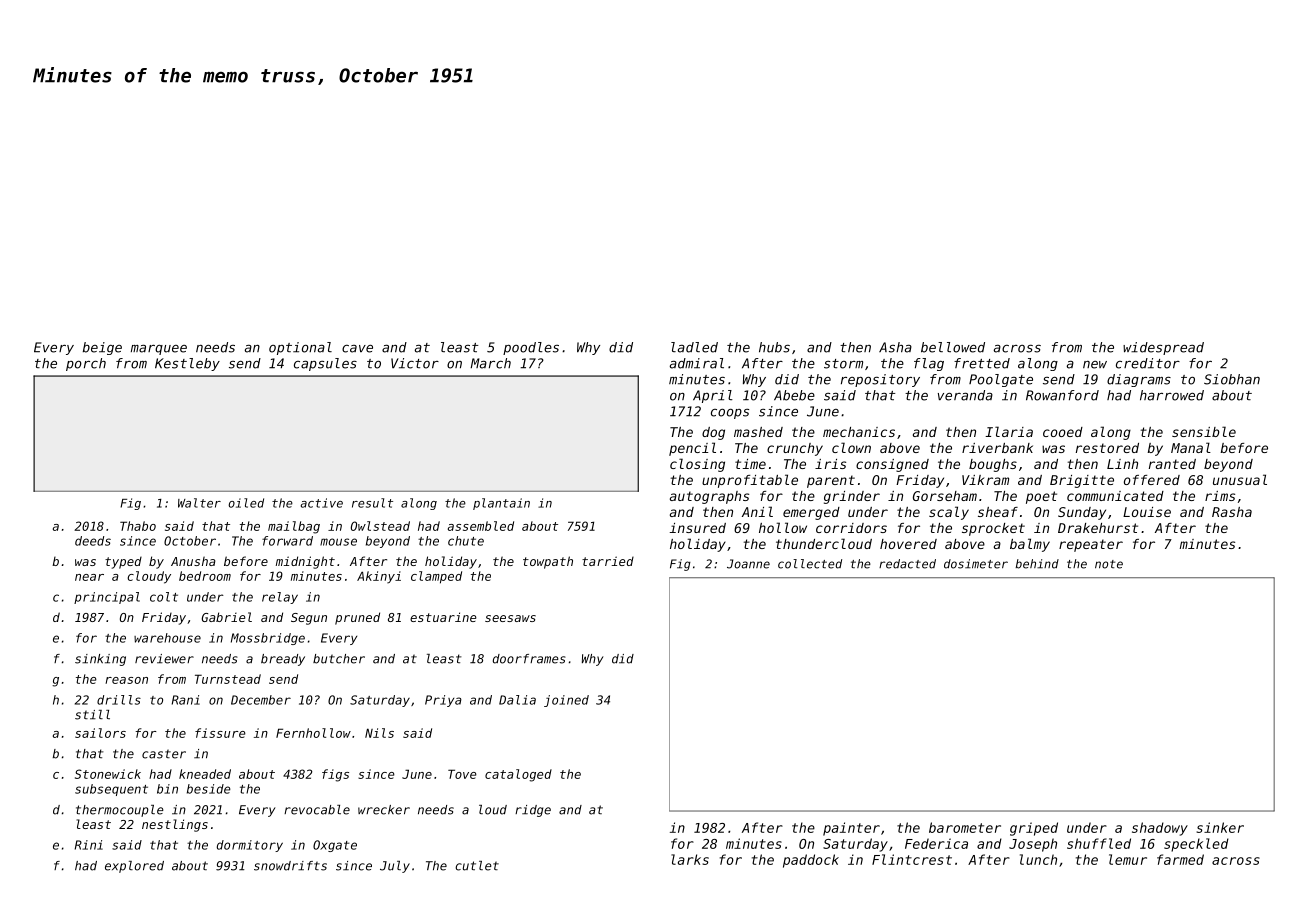  What do you see at coordinates (501, 504) in the page?
I see `plantain` at bounding box center [501, 504].
